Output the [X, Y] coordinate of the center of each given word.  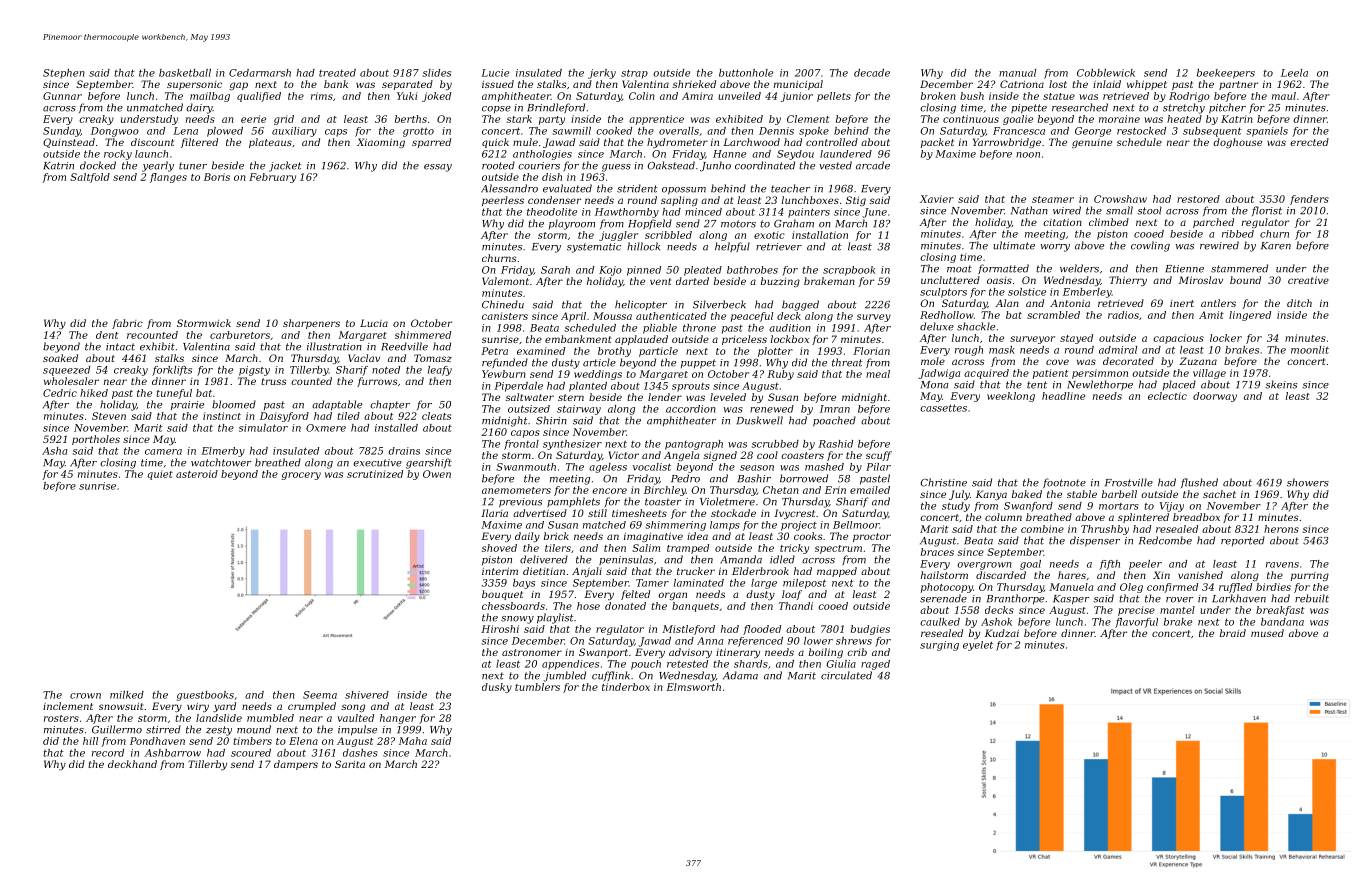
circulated [846, 675]
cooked [614, 131]
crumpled [312, 707]
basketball [185, 73]
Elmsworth [693, 687]
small [1119, 210]
